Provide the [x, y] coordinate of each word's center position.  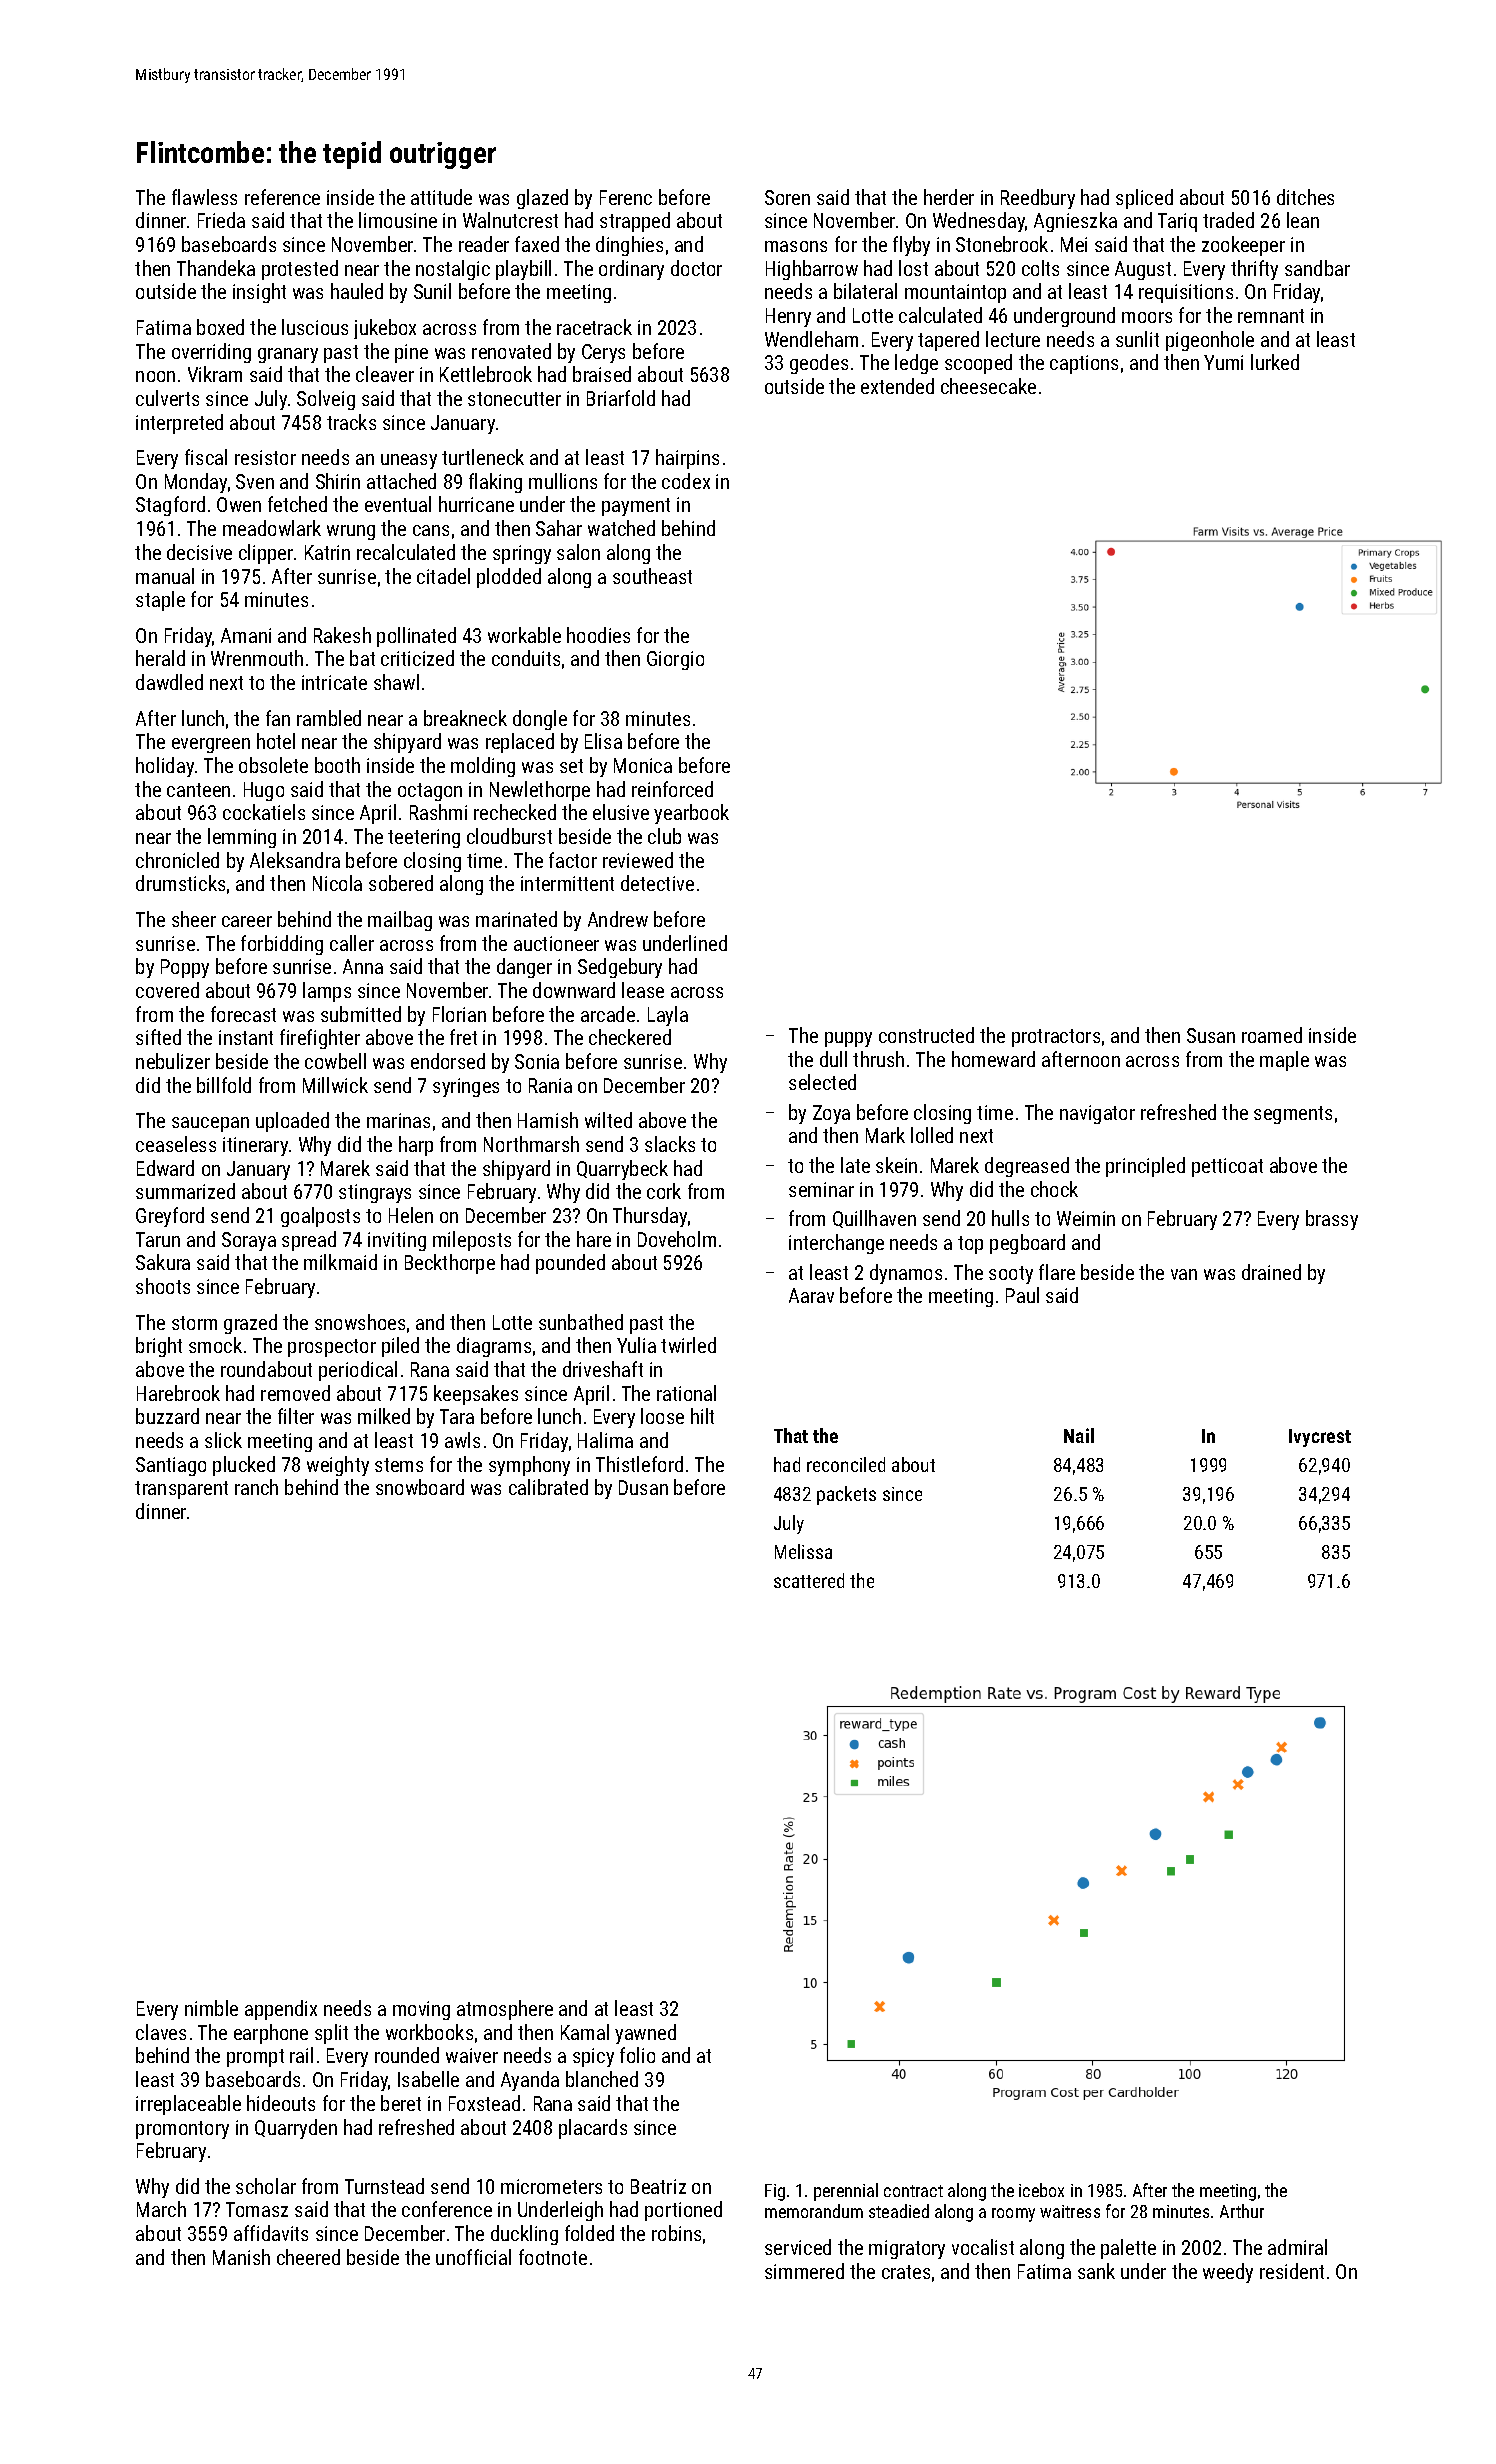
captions [1084, 364]
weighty [338, 1466]
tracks [351, 422]
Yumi [1223, 362]
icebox [1041, 2190]
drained [1271, 1272]
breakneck [465, 718]
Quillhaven [874, 1219]
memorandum [814, 2211]
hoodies [598, 635]
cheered [308, 2257]
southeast [652, 576]
